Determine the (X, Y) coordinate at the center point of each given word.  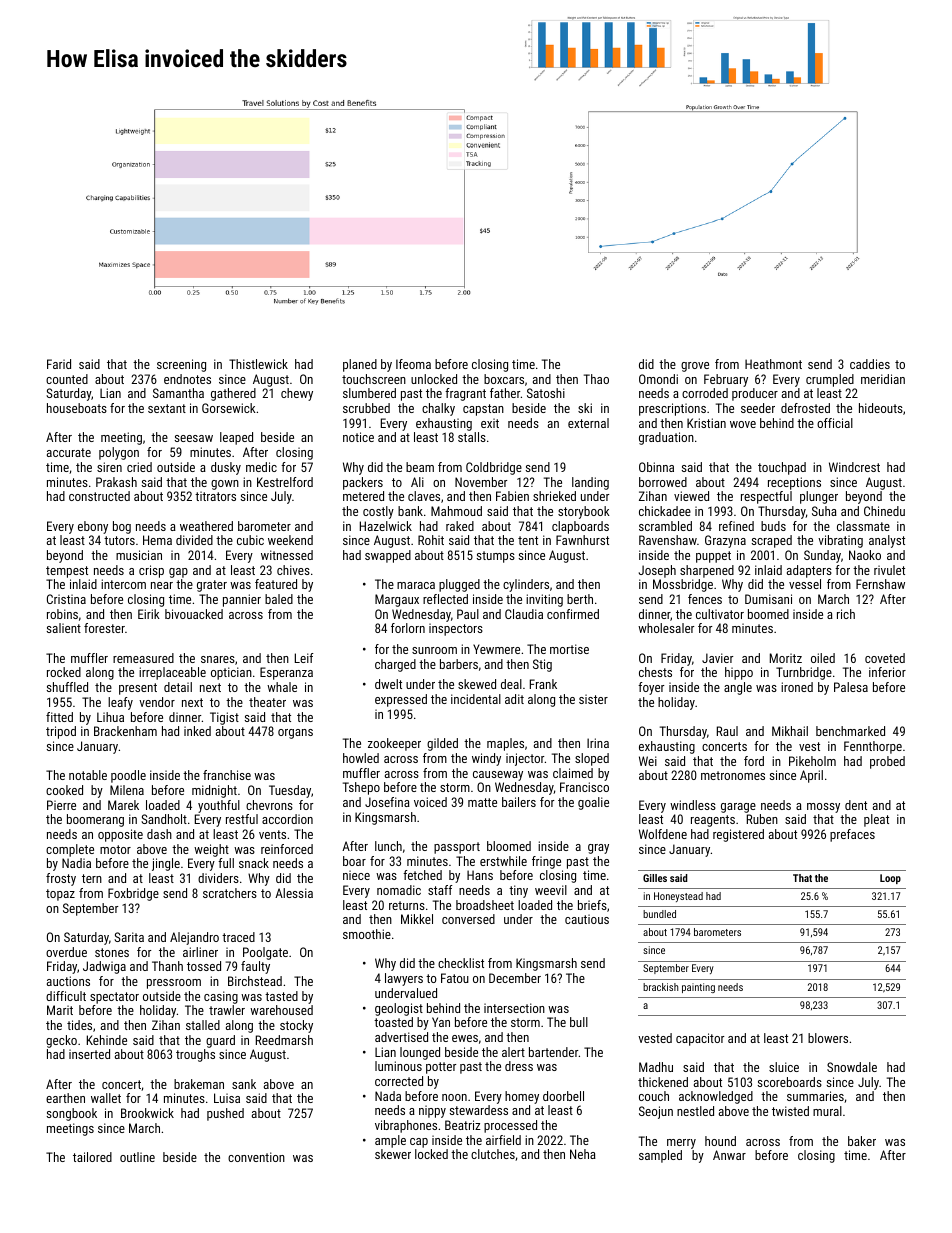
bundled (659, 914)
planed (360, 365)
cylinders (526, 585)
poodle (128, 776)
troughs (195, 1055)
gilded (442, 744)
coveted (885, 658)
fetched (422, 875)
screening (181, 365)
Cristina (66, 599)
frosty (61, 879)
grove (695, 367)
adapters (809, 571)
